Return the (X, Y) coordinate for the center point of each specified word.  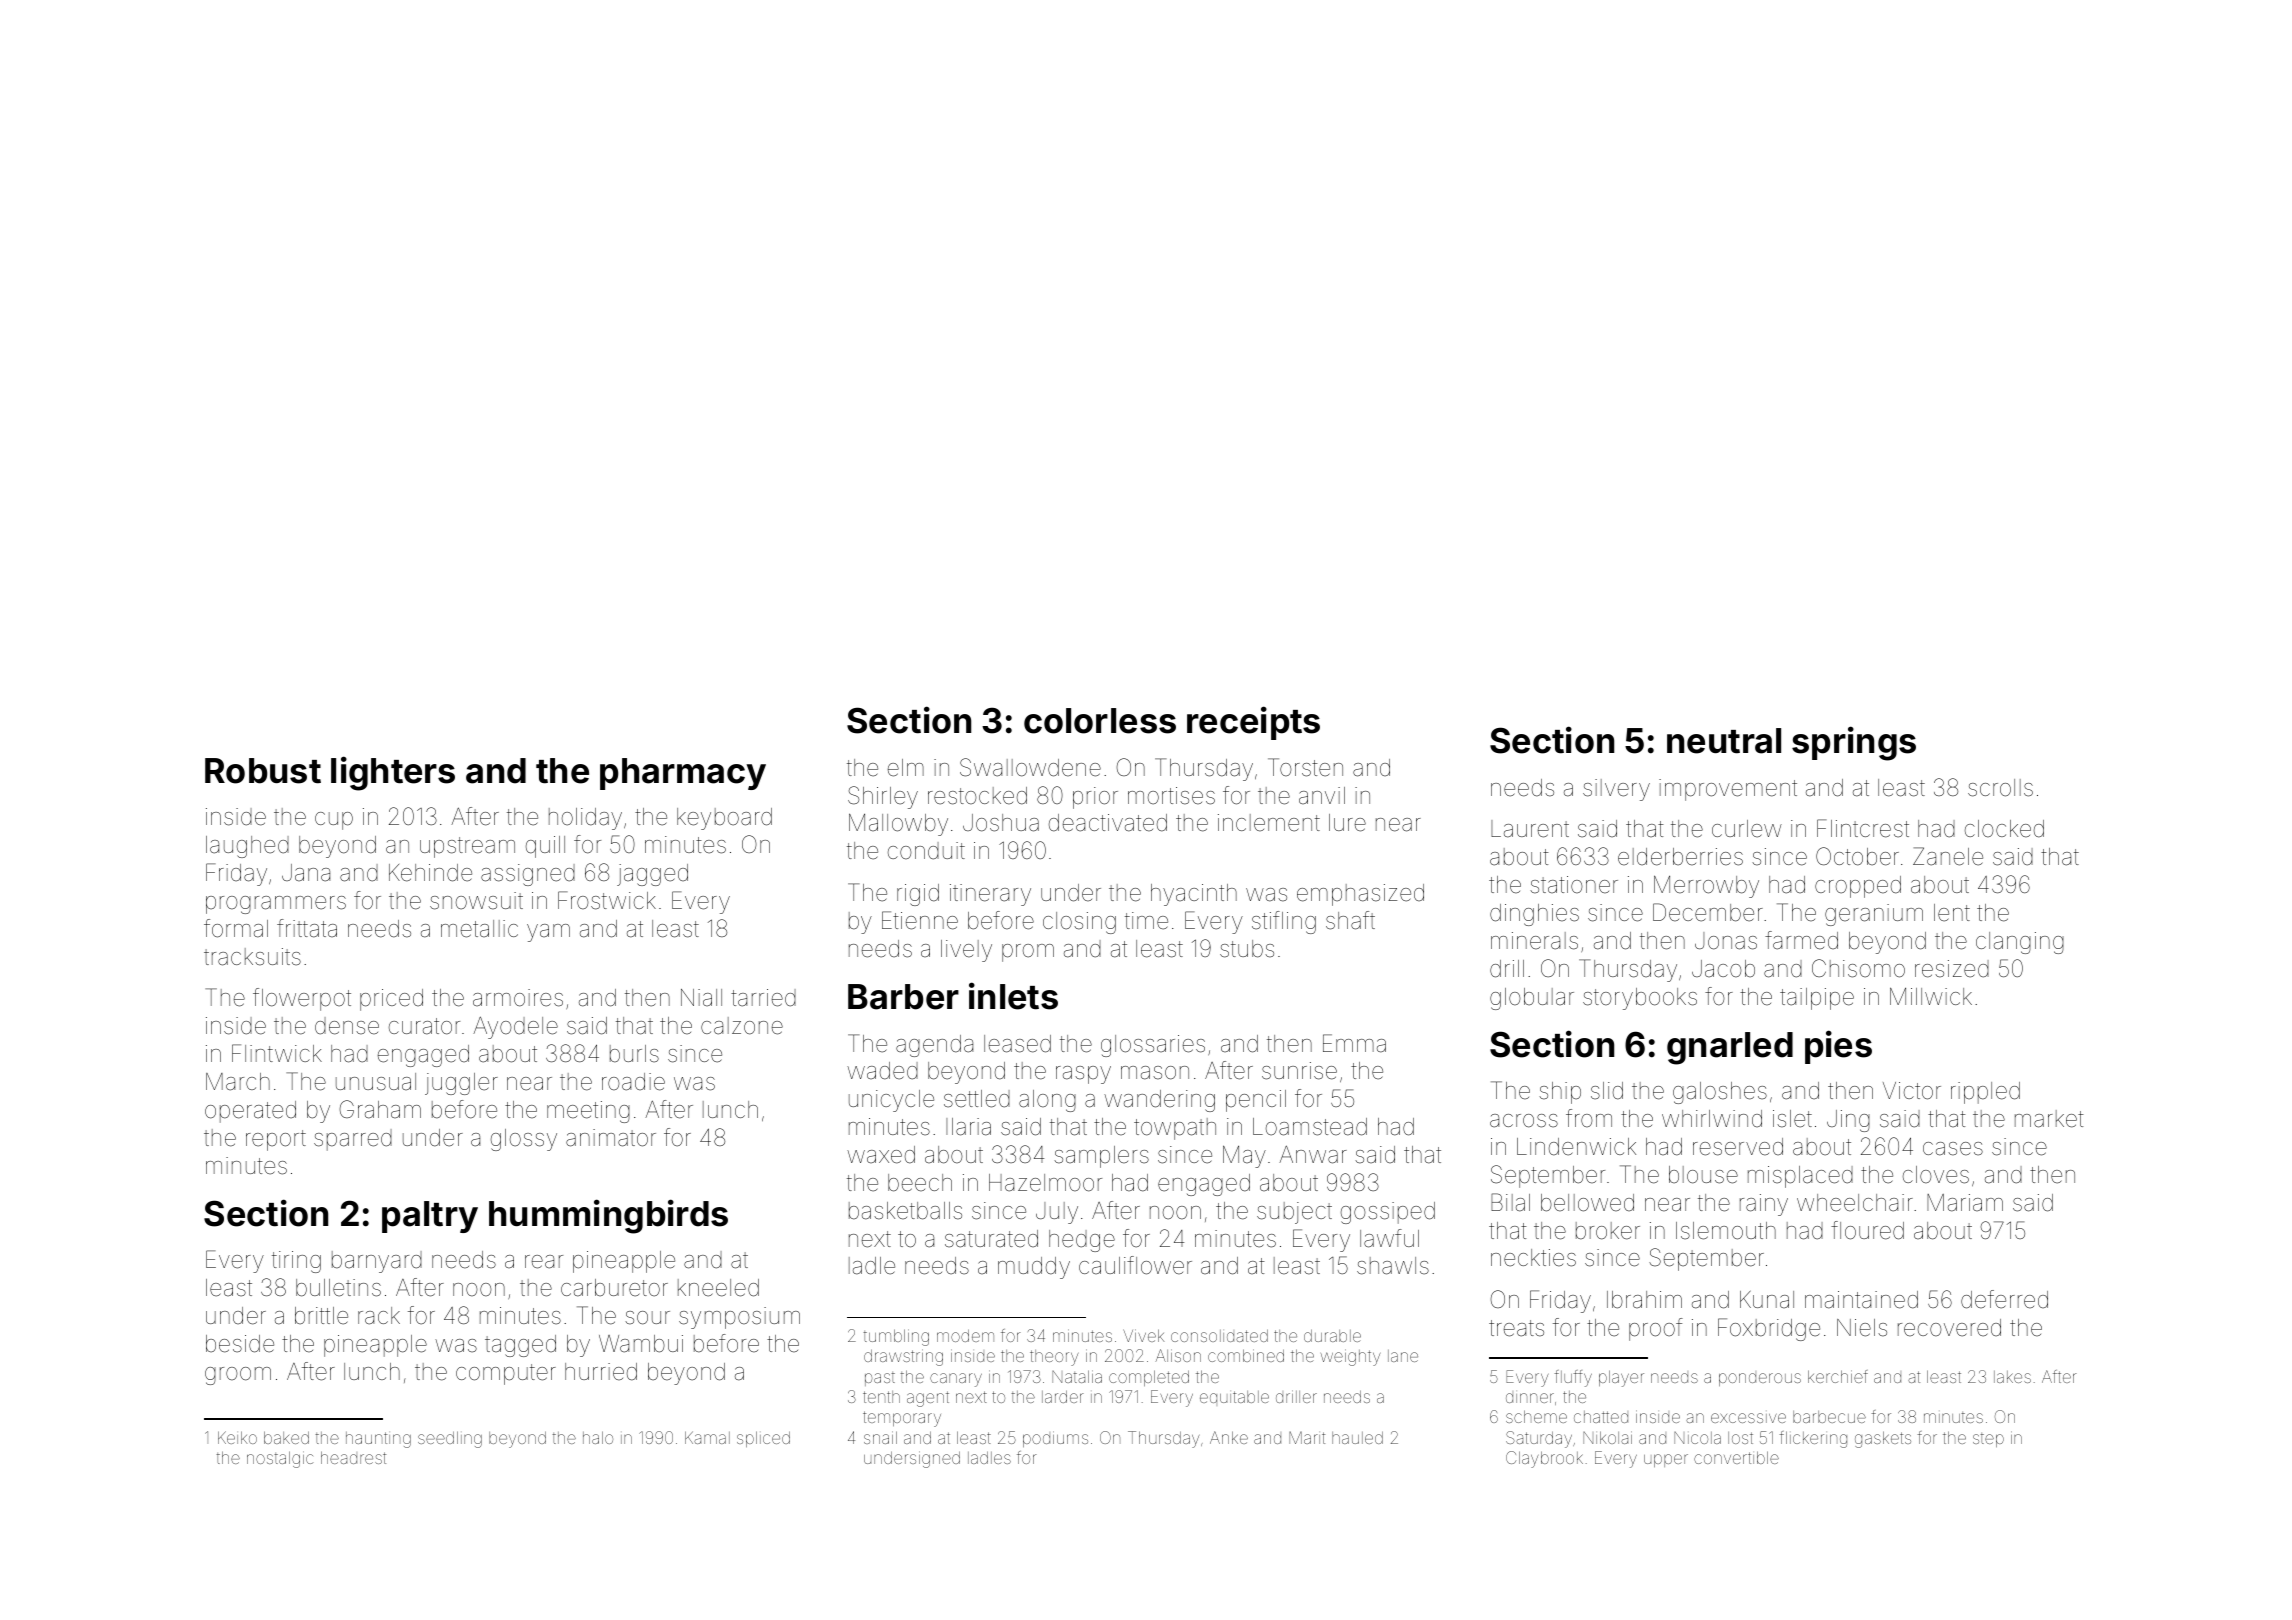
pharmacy (683, 774)
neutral (1724, 741)
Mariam (1965, 1203)
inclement (1269, 823)
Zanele (1948, 856)
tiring (296, 1262)
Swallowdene (1030, 767)
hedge (1082, 1241)
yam (548, 933)
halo (598, 1437)
